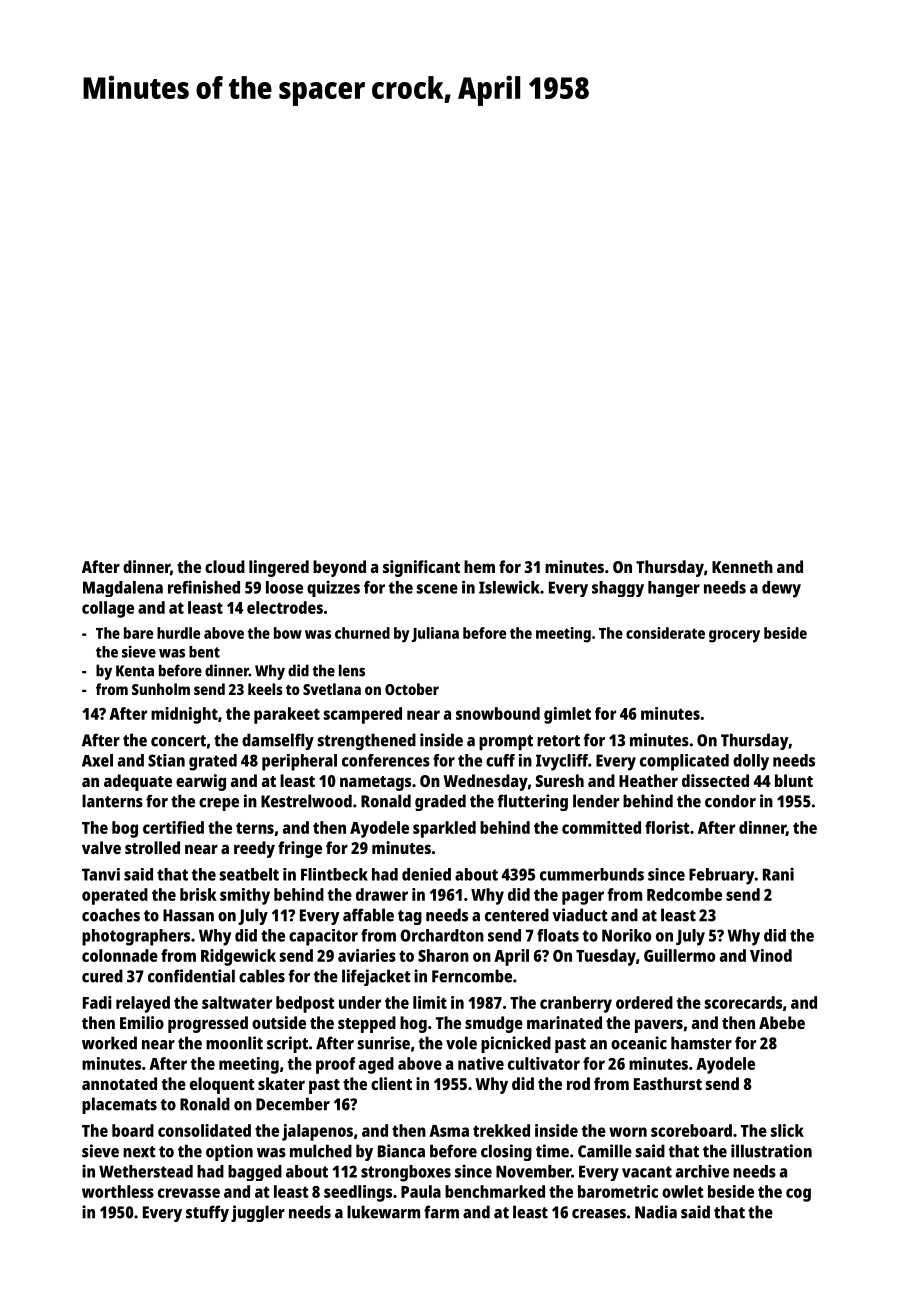  I want to click on skater, so click(281, 1083).
